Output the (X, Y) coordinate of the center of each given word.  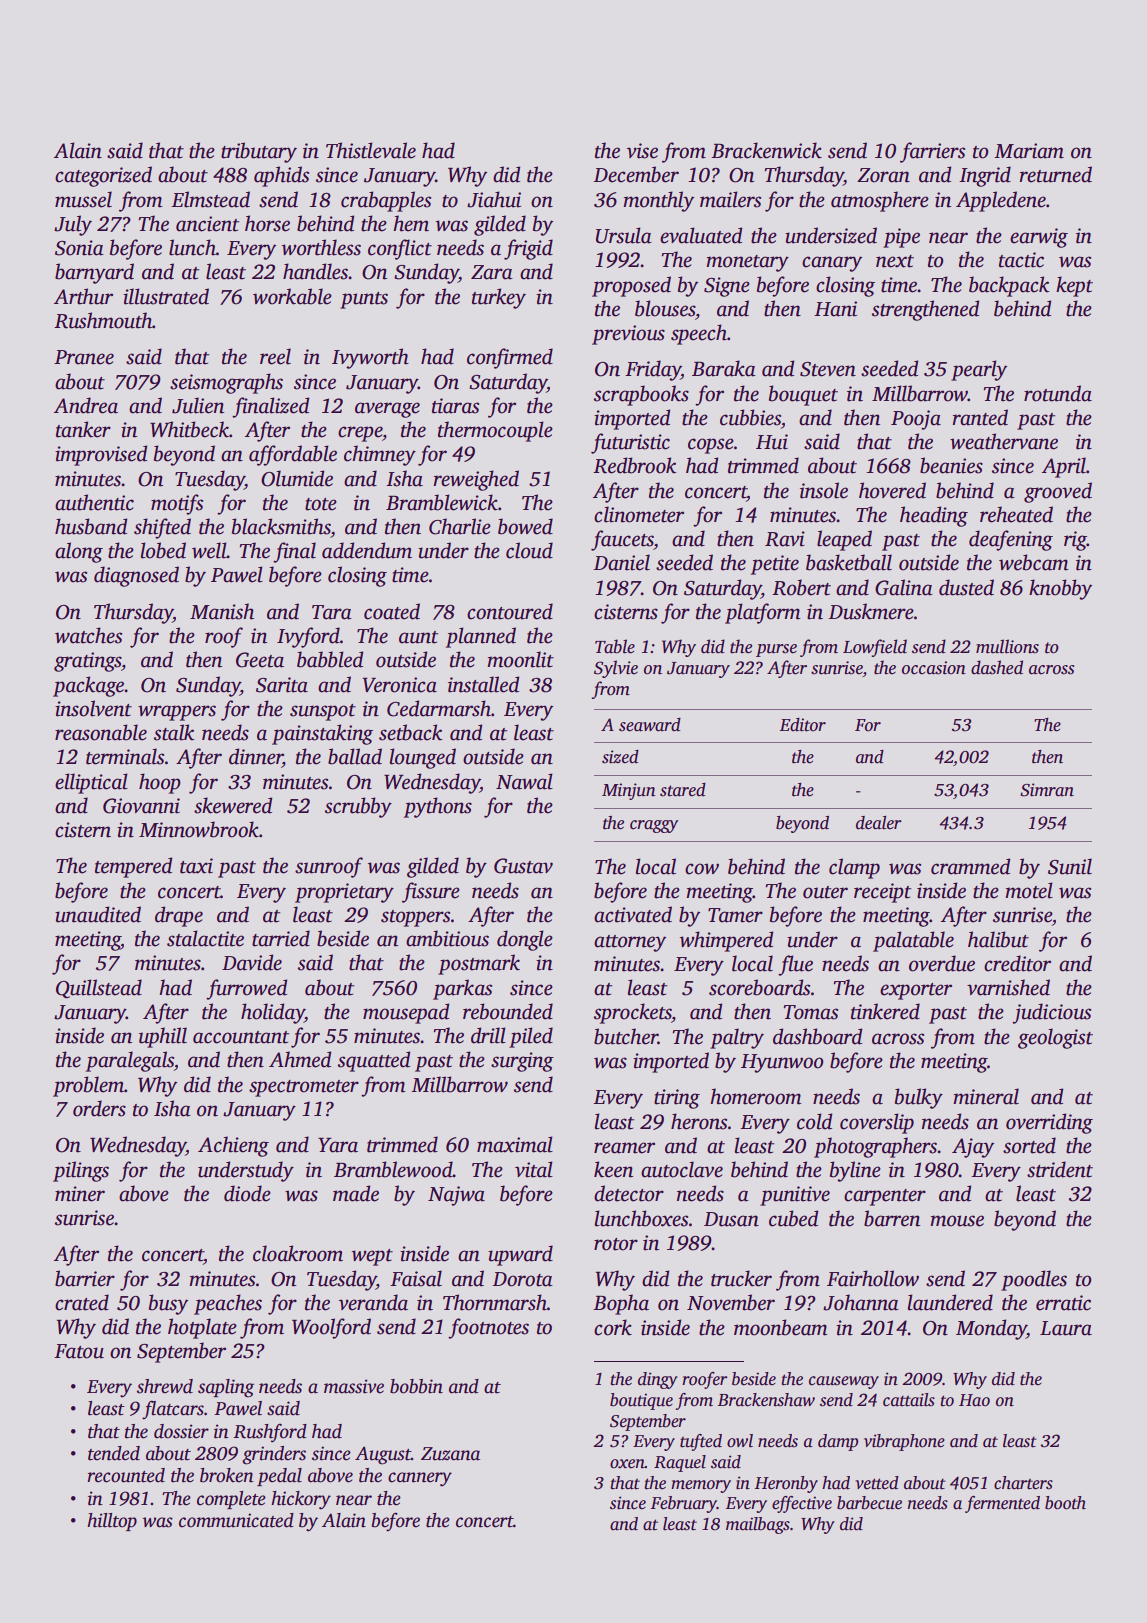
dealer (879, 823)
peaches (228, 1304)
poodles (1034, 1280)
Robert (801, 587)
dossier (181, 1431)
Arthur (83, 296)
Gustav (523, 866)
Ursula (624, 235)
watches (88, 635)
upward (520, 1255)
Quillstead (99, 988)
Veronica (400, 685)
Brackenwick (766, 150)
